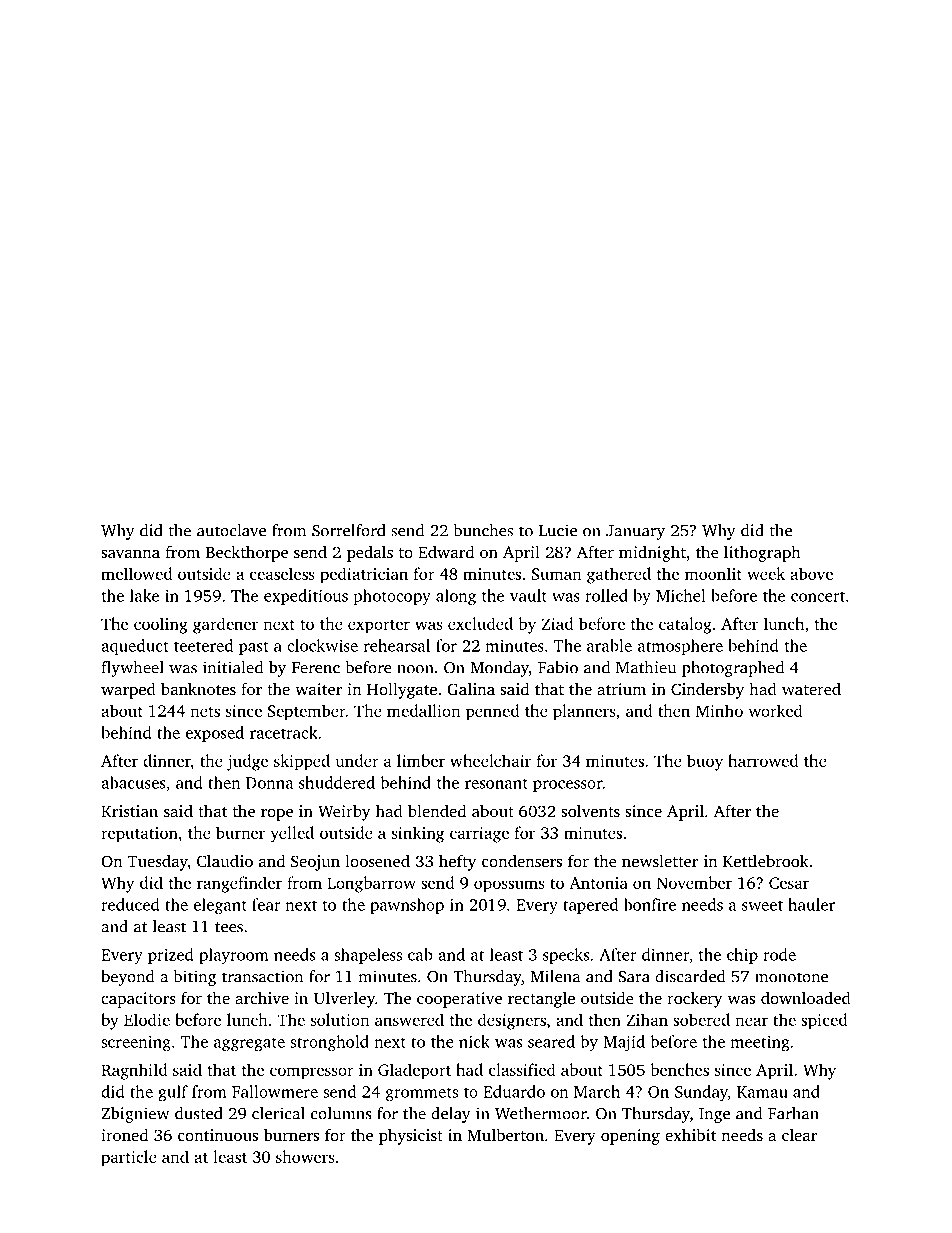 The width and height of the document is (952, 1233). What do you see at coordinates (231, 530) in the document?
I see `autoclave` at bounding box center [231, 530].
